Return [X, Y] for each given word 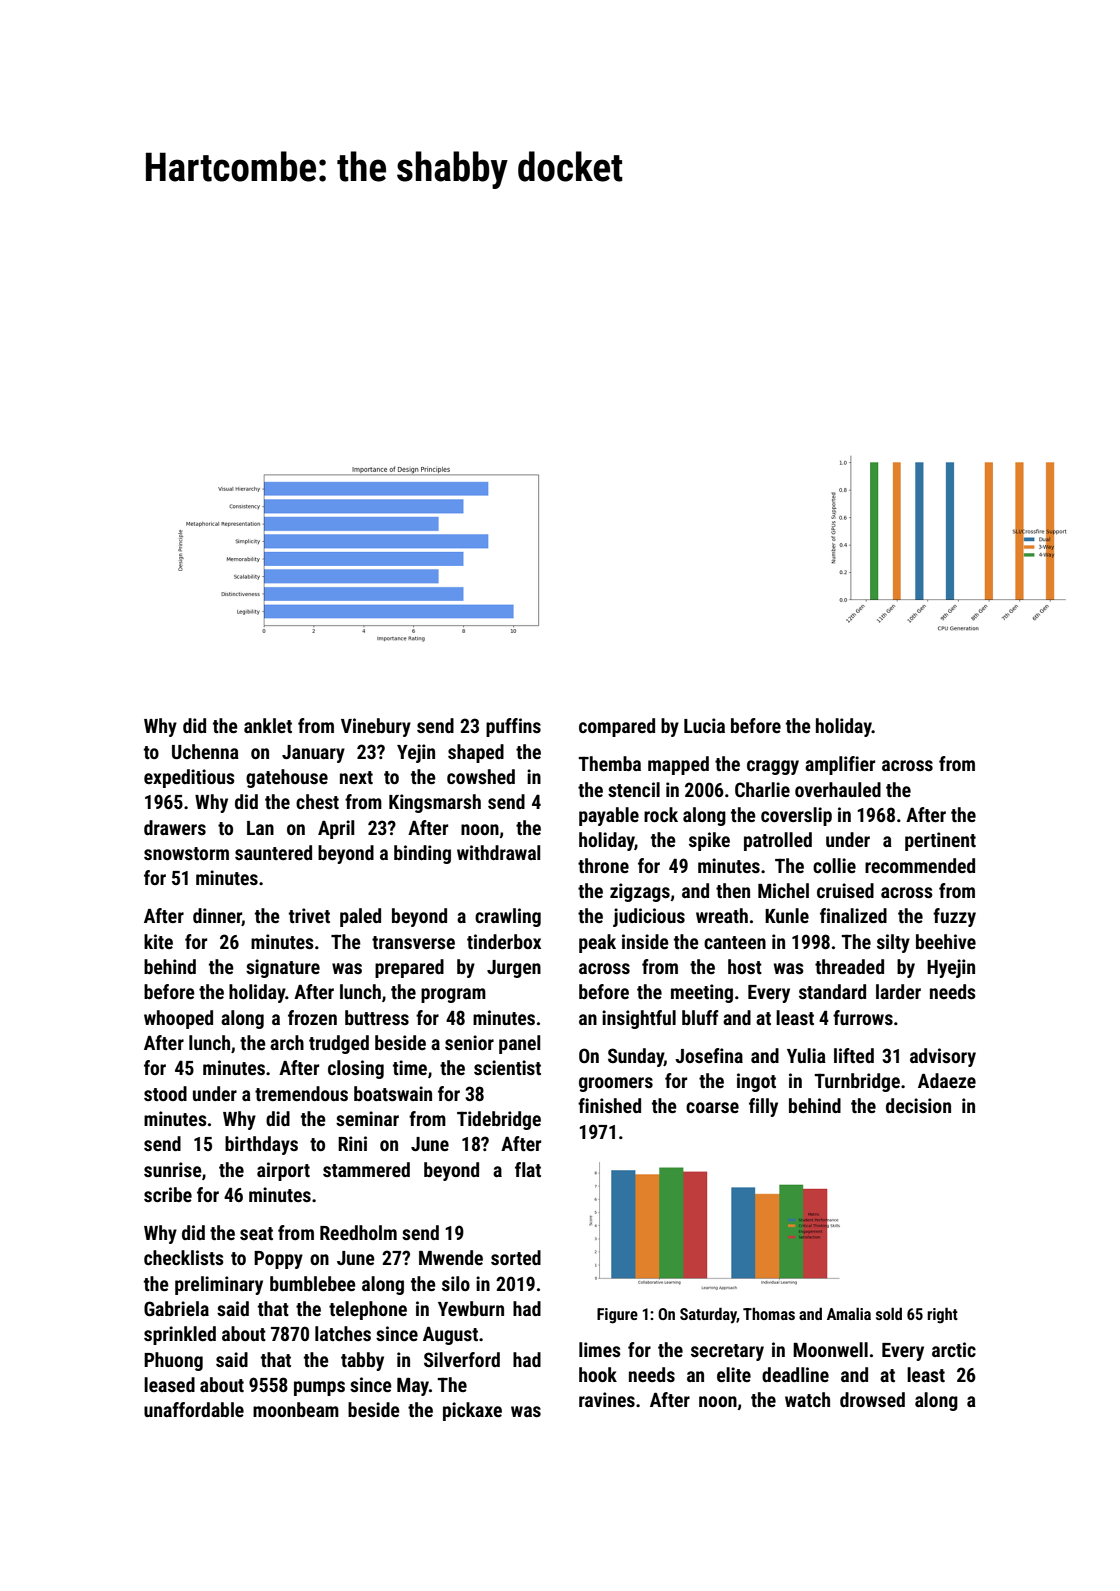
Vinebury [376, 727]
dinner [217, 917]
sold [889, 1314]
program [453, 995]
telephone [368, 1310]
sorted [516, 1257]
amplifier [840, 765]
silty [893, 943]
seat [256, 1233]
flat [528, 1169]
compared [617, 727]
